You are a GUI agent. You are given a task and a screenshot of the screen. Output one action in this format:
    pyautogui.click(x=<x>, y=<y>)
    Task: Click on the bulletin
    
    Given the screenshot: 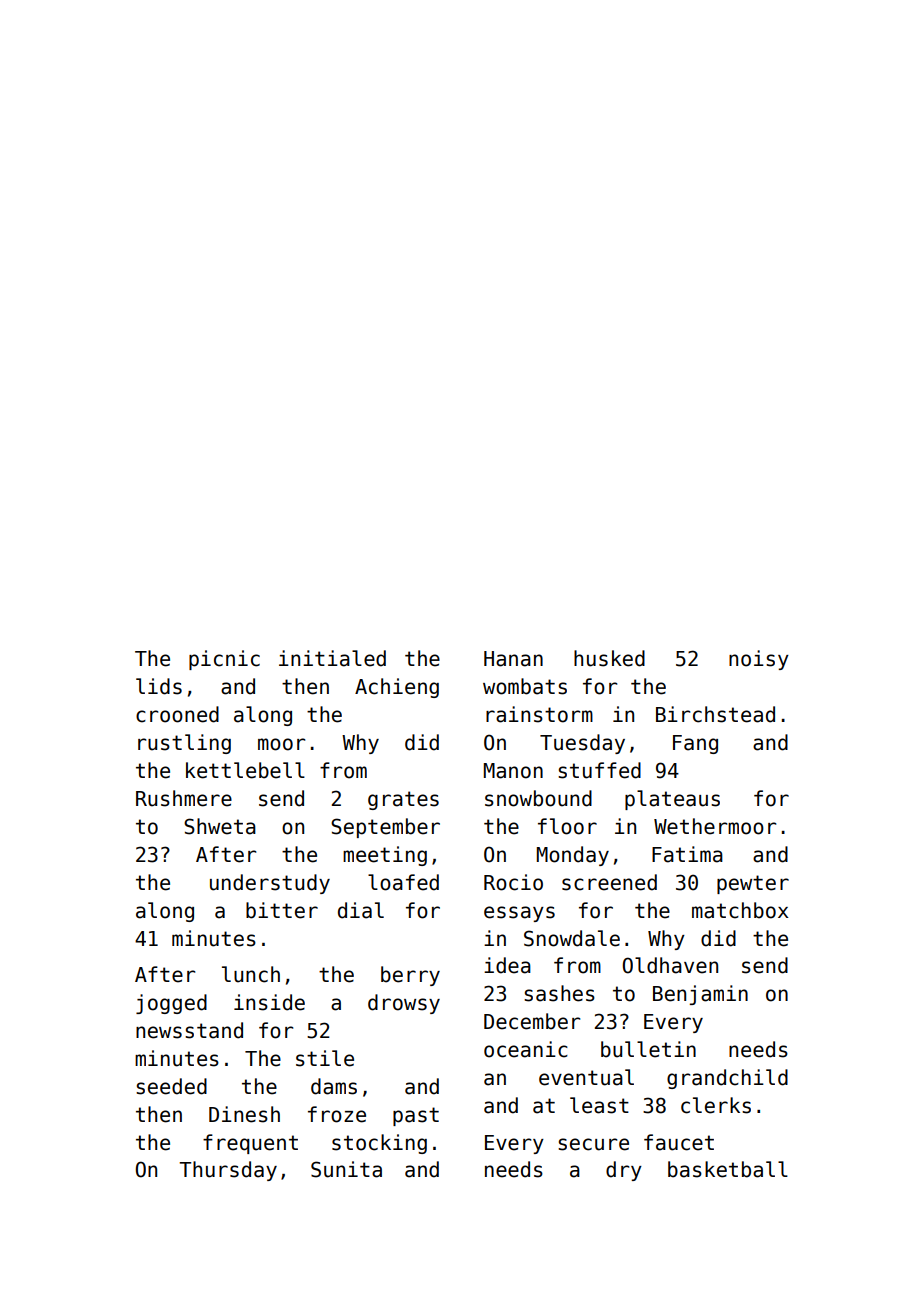 What is the action you would take?
    pyautogui.click(x=648, y=1049)
